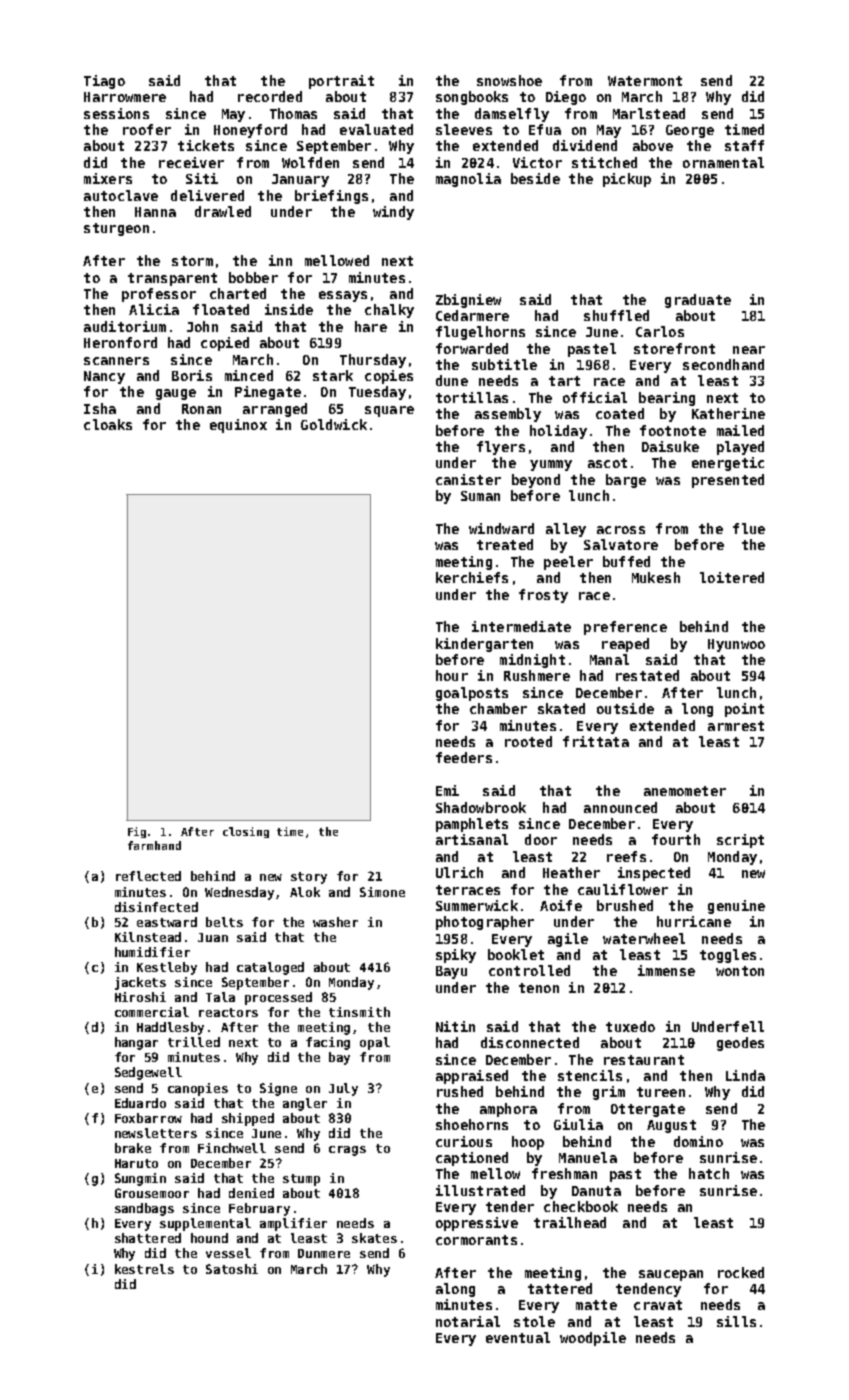 This screenshot has width=849, height=1400. I want to click on damselfly, so click(512, 115).
